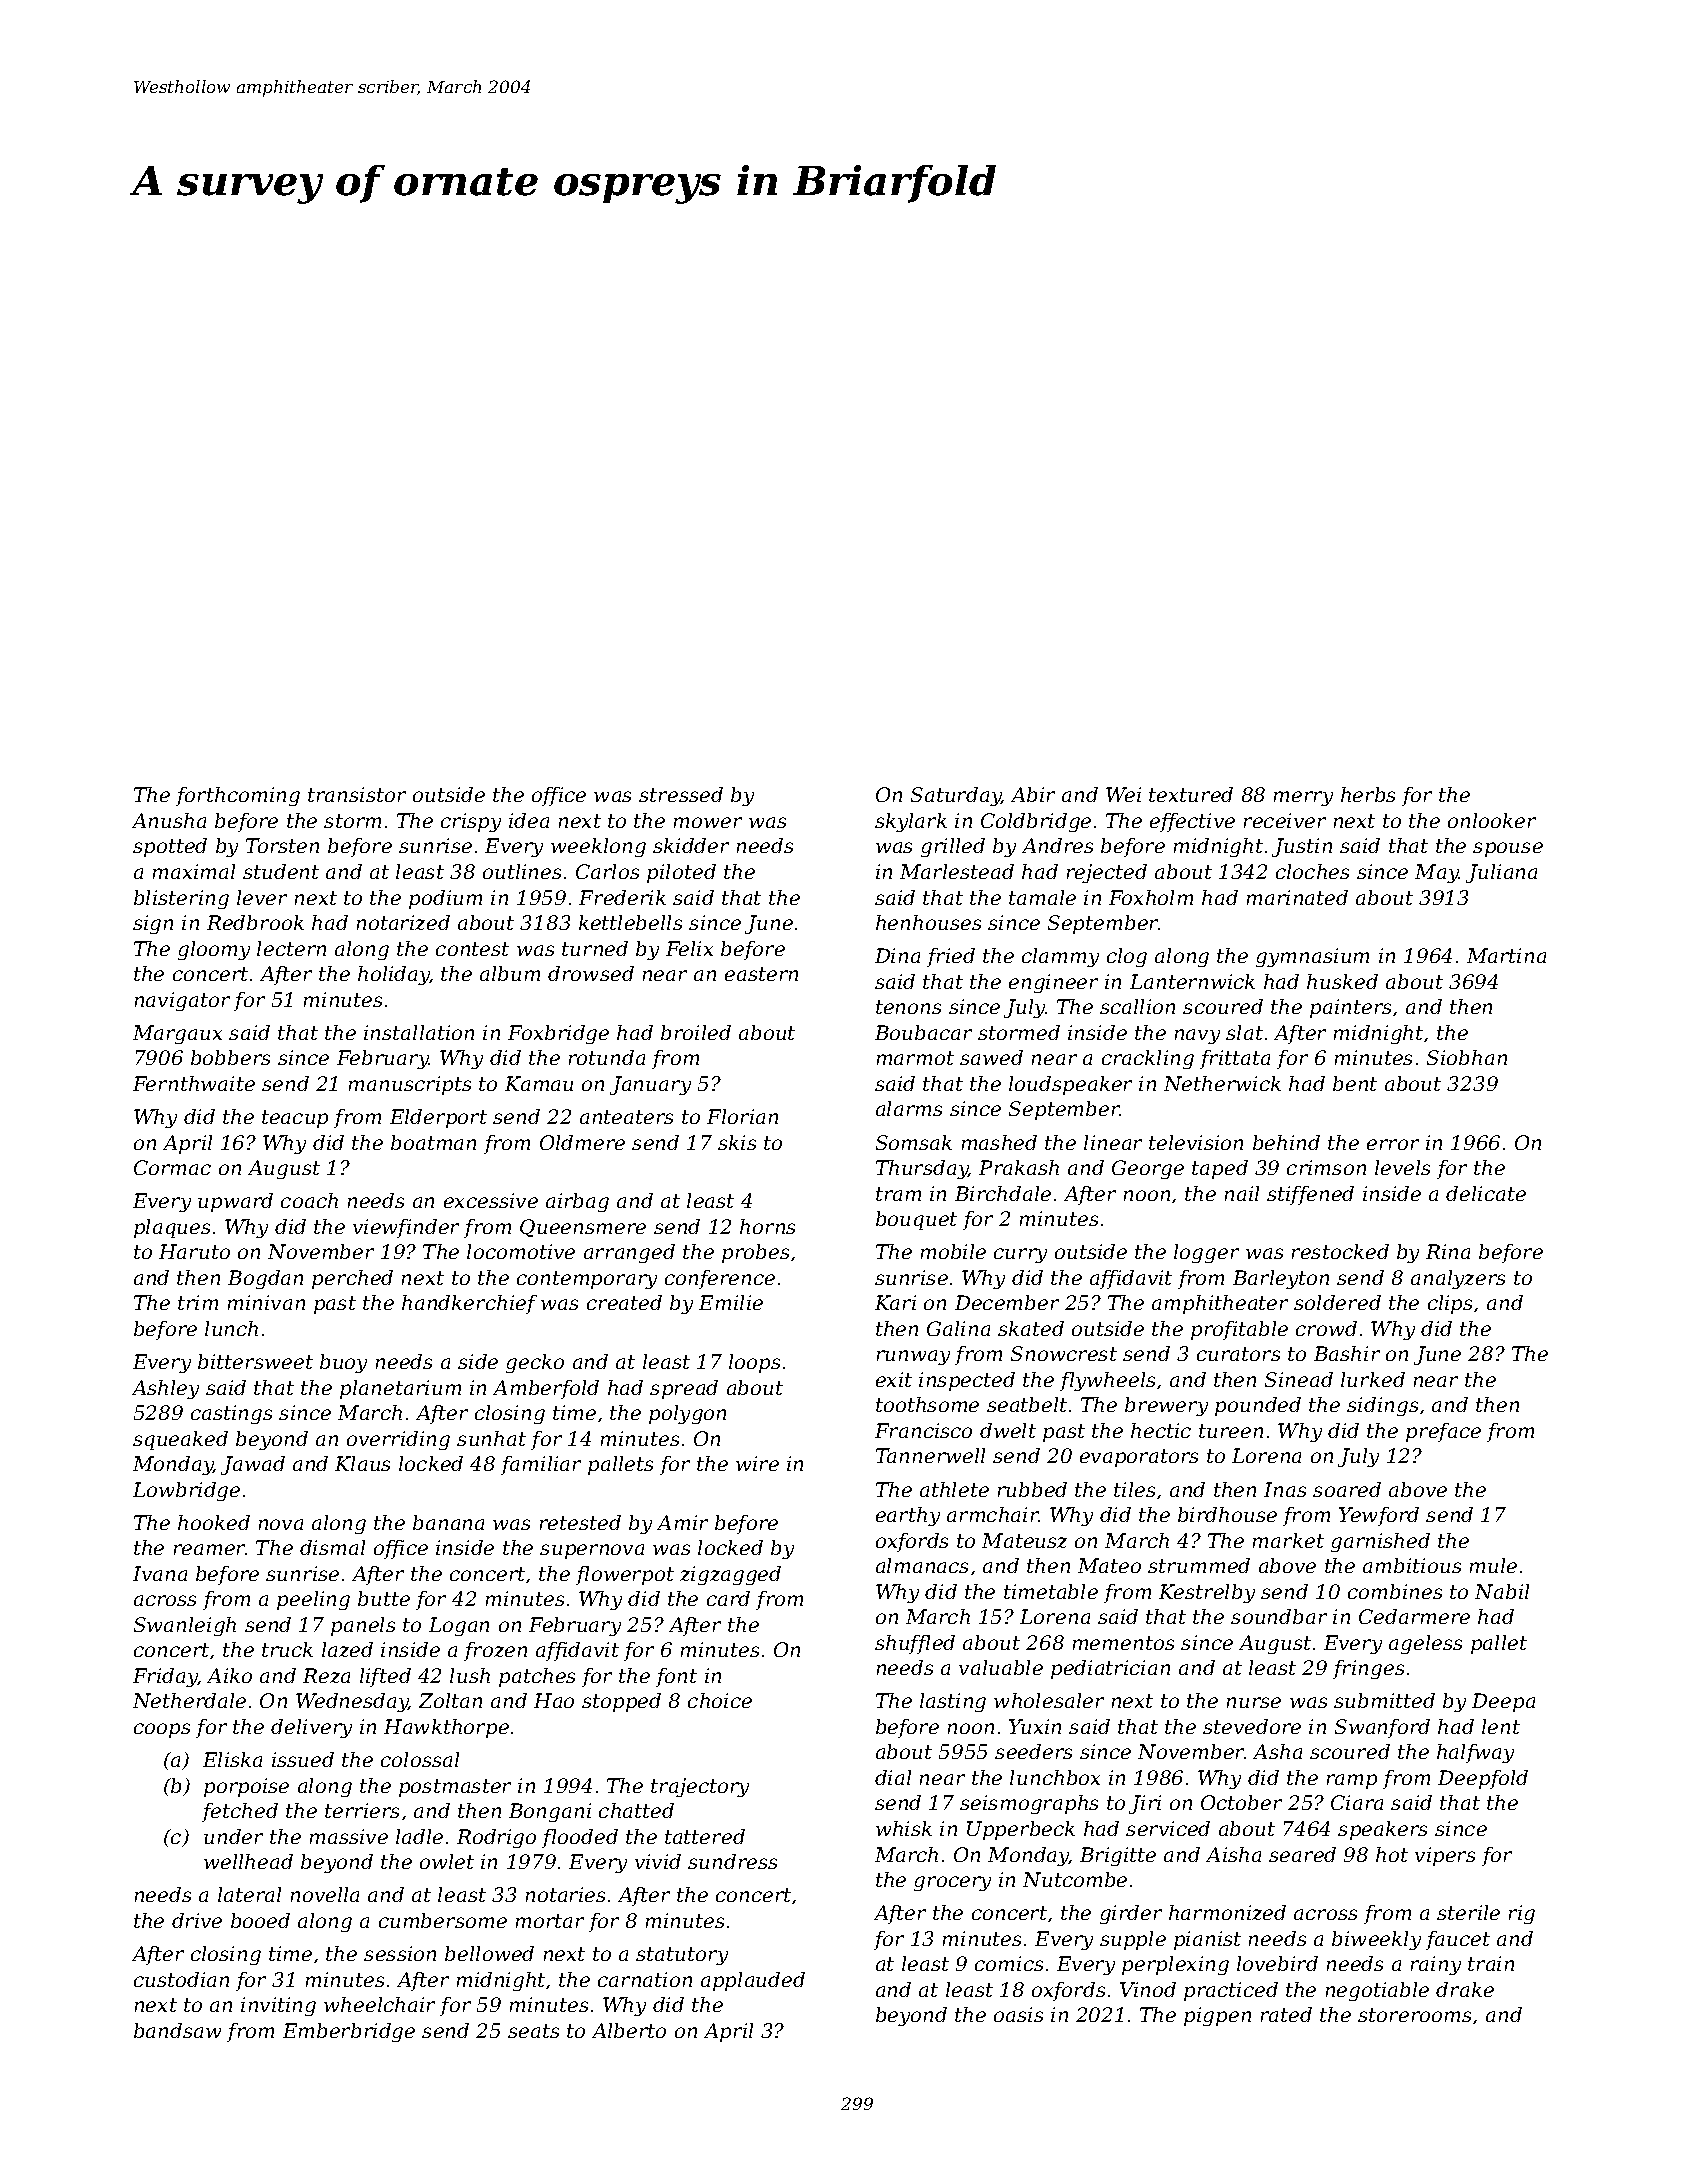  Describe the element at coordinates (1450, 1304) in the screenshot. I see `clips` at that location.
